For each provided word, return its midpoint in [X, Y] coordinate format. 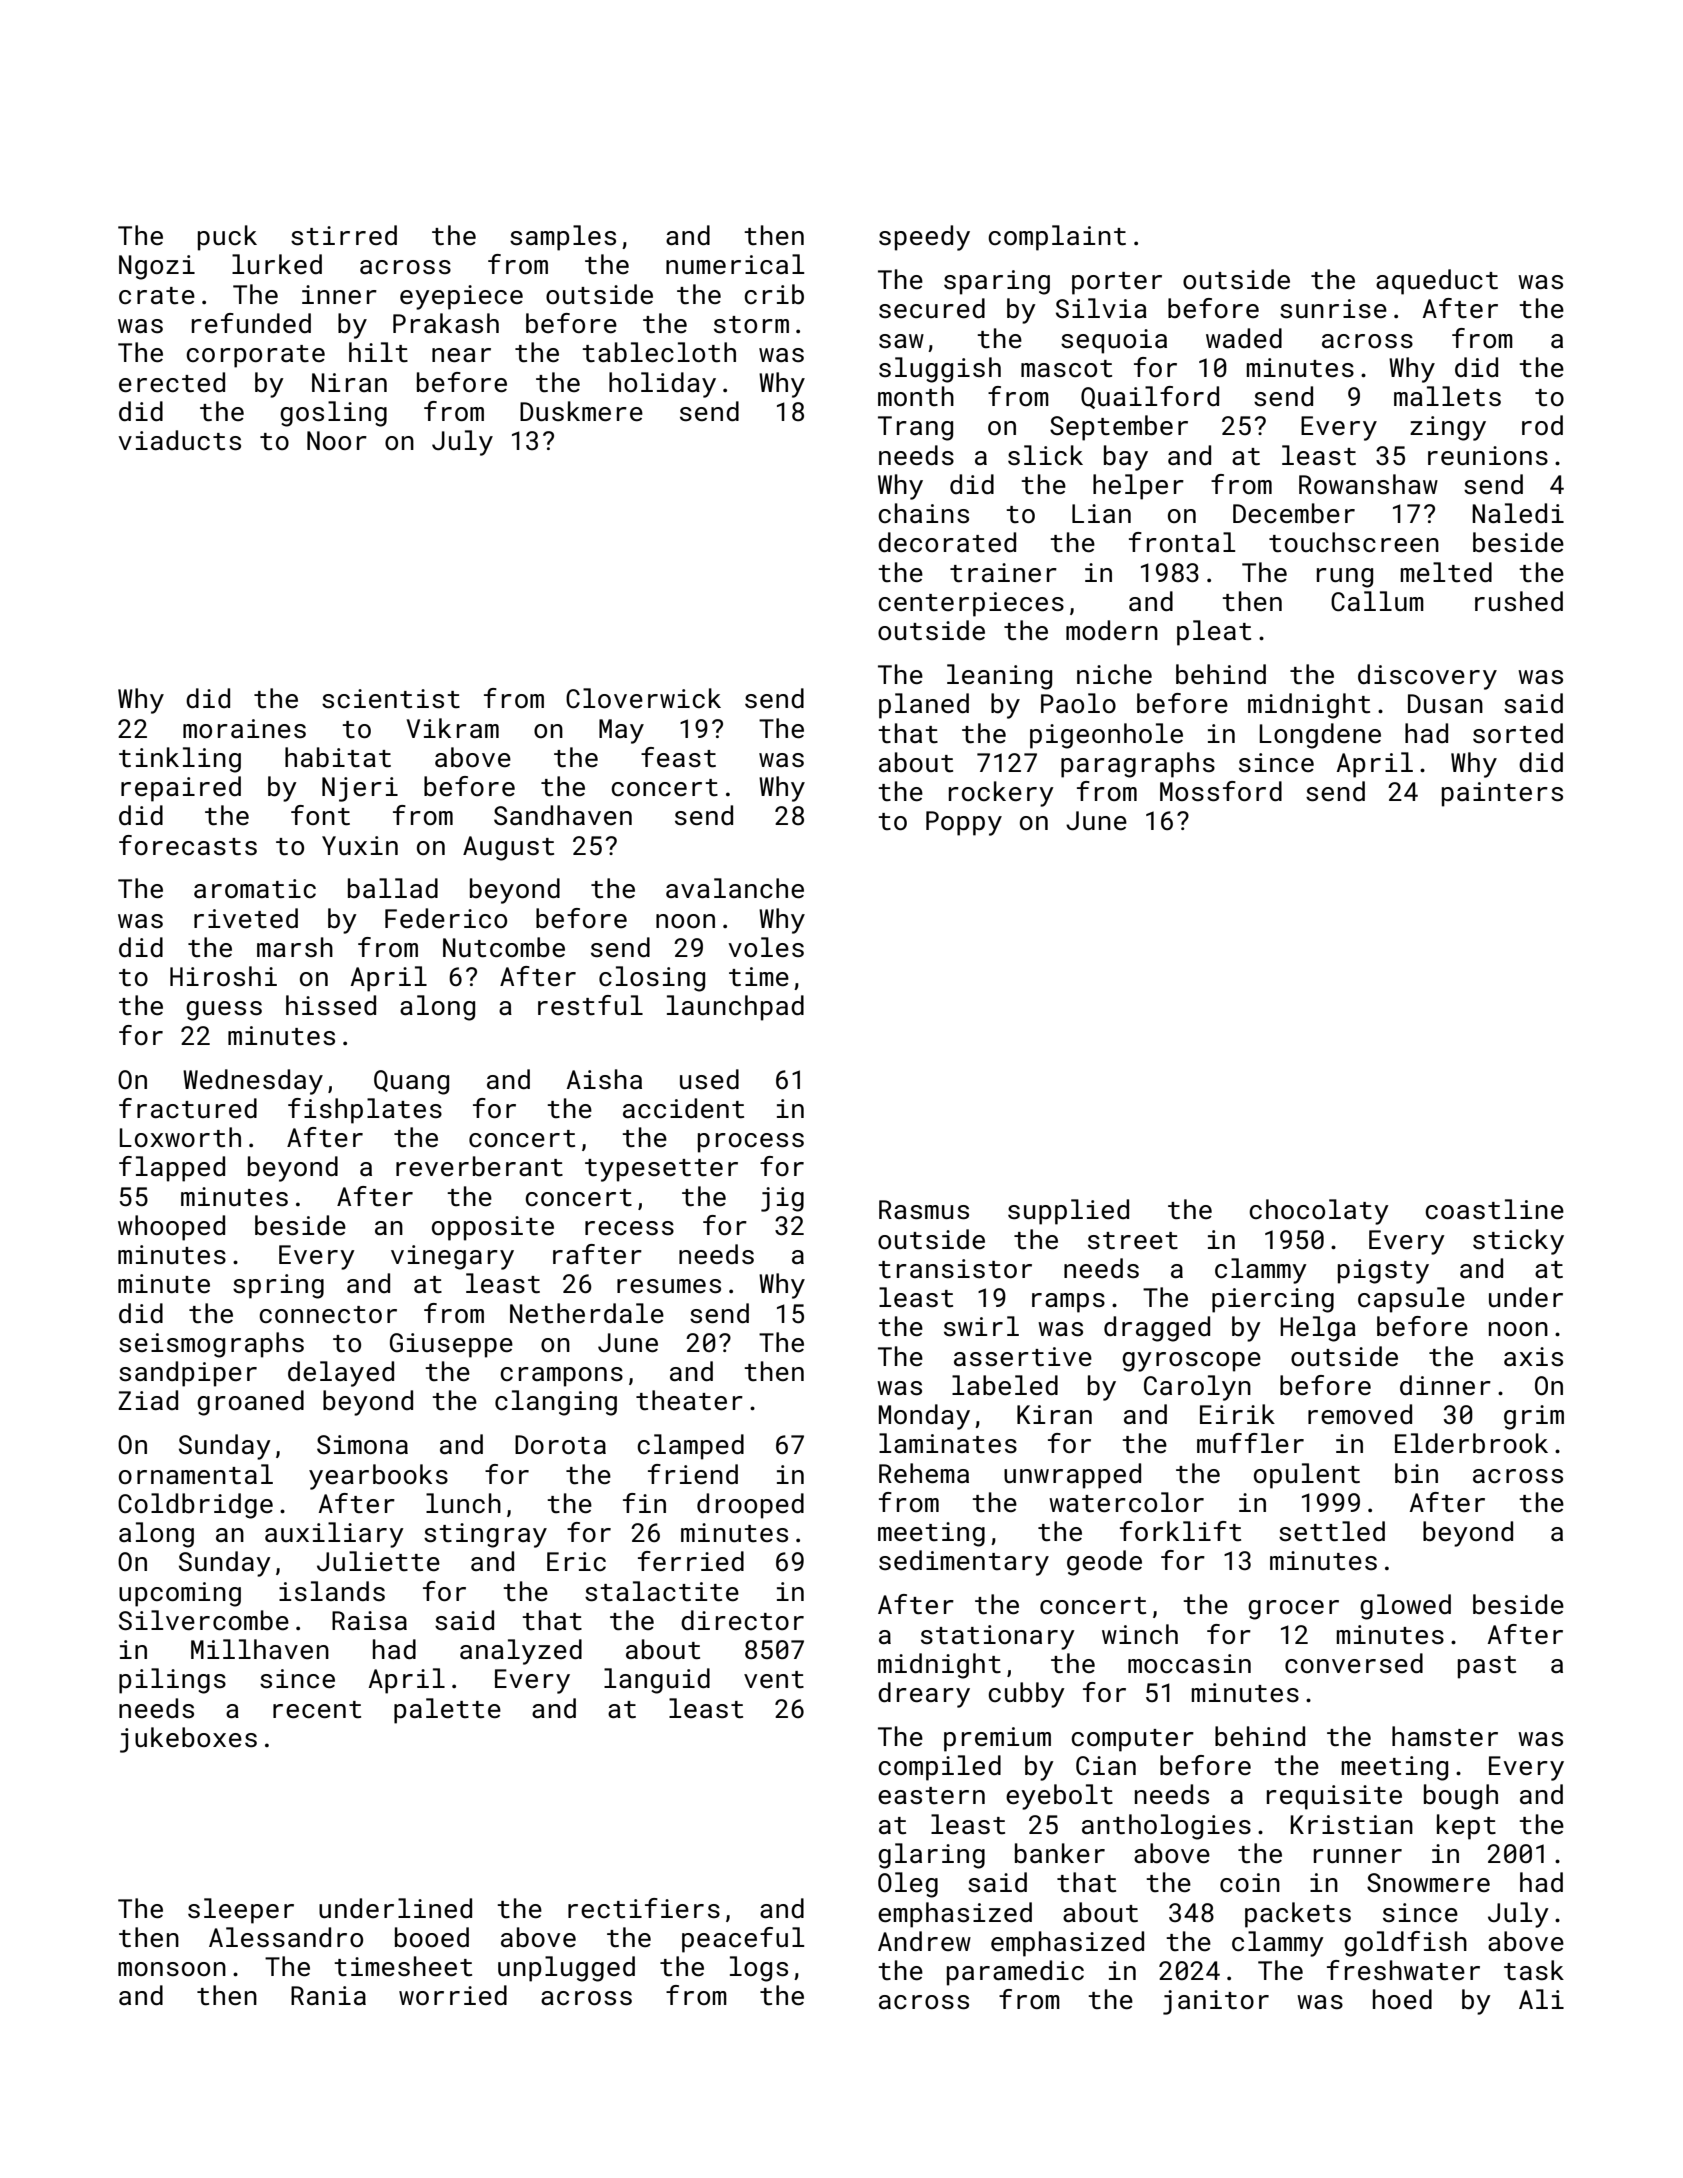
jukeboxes [188, 1740]
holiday [662, 385]
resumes [669, 1286]
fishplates [365, 1111]
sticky [1518, 1242]
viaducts [179, 440]
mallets [1447, 396]
